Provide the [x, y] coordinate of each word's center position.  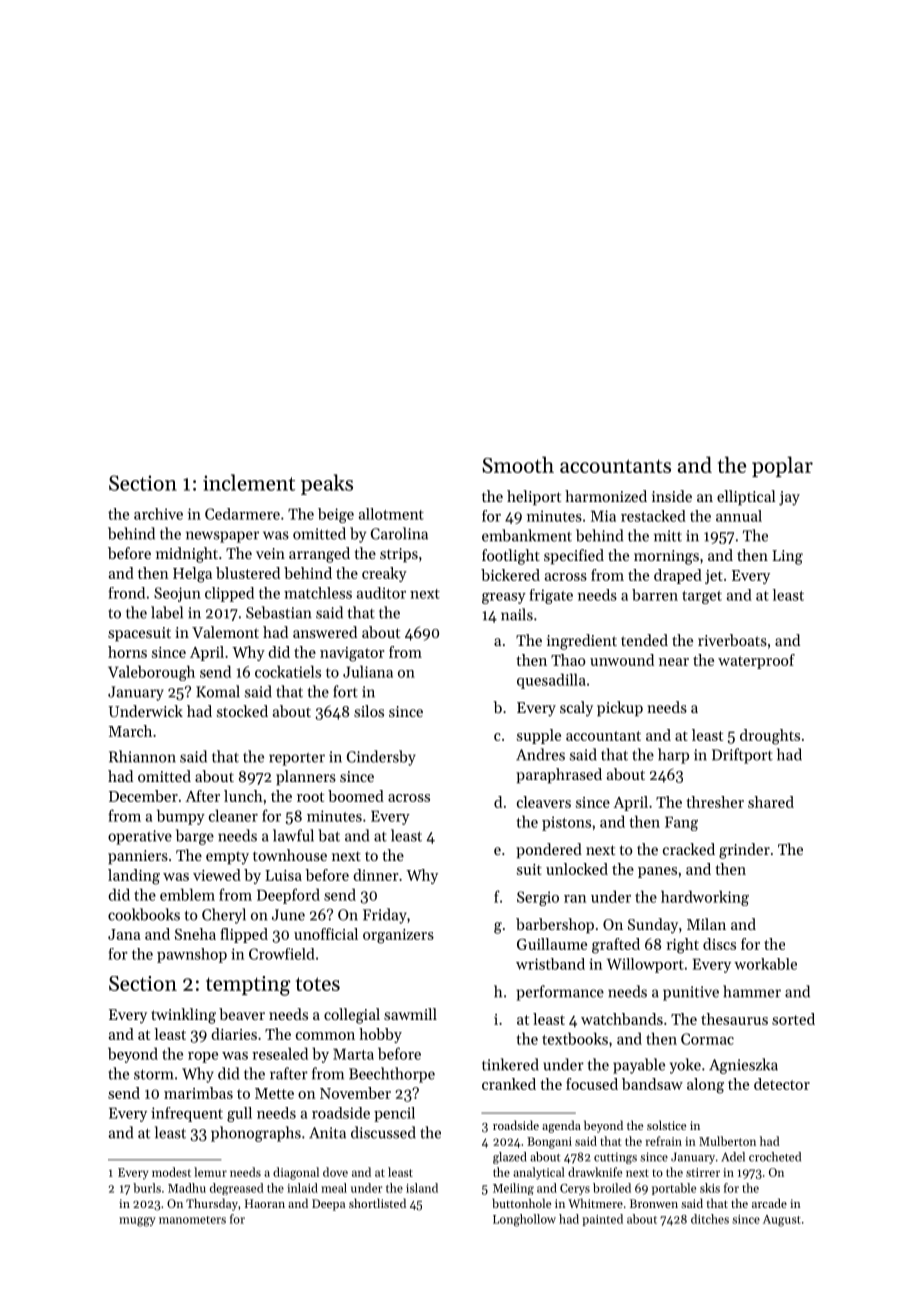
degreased [237, 1189]
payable [639, 1066]
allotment [391, 514]
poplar [782, 466]
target [702, 597]
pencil [394, 1114]
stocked [242, 711]
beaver [242, 1014]
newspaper [222, 537]
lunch [243, 796]
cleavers [544, 802]
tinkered [510, 1064]
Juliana [368, 671]
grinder [744, 851]
